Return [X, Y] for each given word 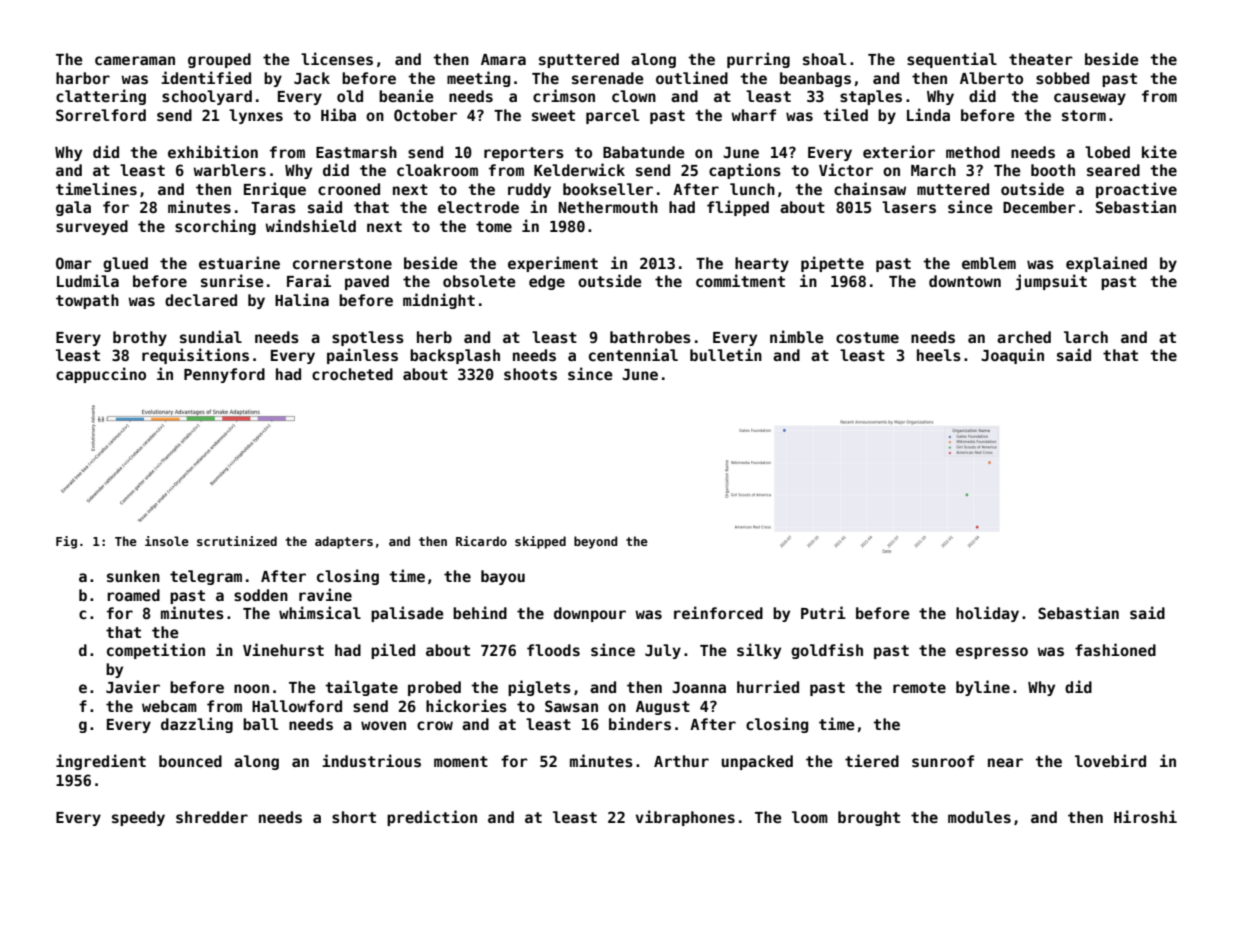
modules [979, 817]
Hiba [338, 114]
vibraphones [685, 818]
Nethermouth [608, 207]
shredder [212, 817]
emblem [989, 263]
